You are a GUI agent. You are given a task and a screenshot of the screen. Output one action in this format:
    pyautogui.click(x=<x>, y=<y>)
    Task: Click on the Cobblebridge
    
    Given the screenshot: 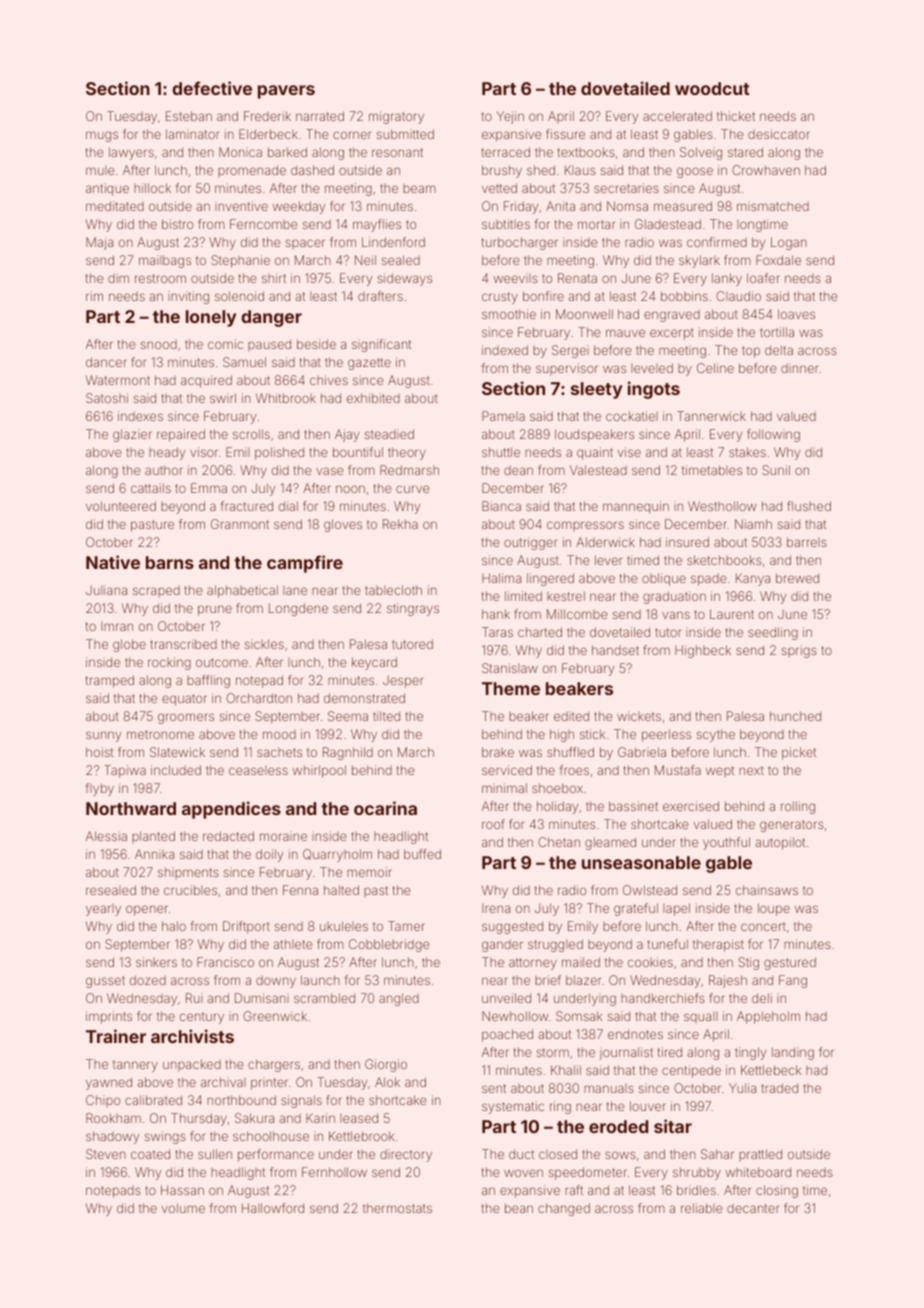 What is the action you would take?
    pyautogui.click(x=389, y=945)
